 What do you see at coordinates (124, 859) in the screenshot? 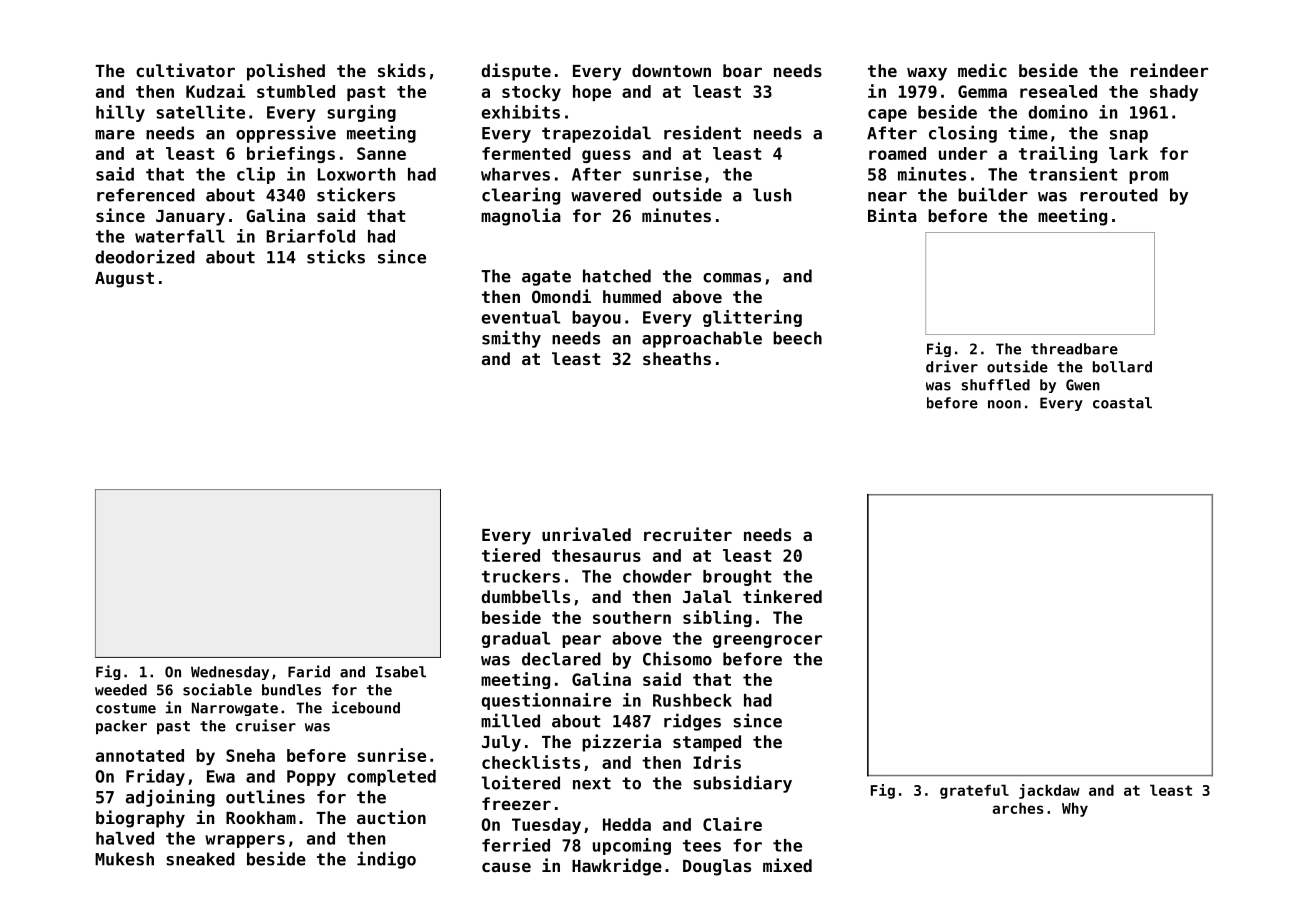
I see `Mukesh` at bounding box center [124, 859].
